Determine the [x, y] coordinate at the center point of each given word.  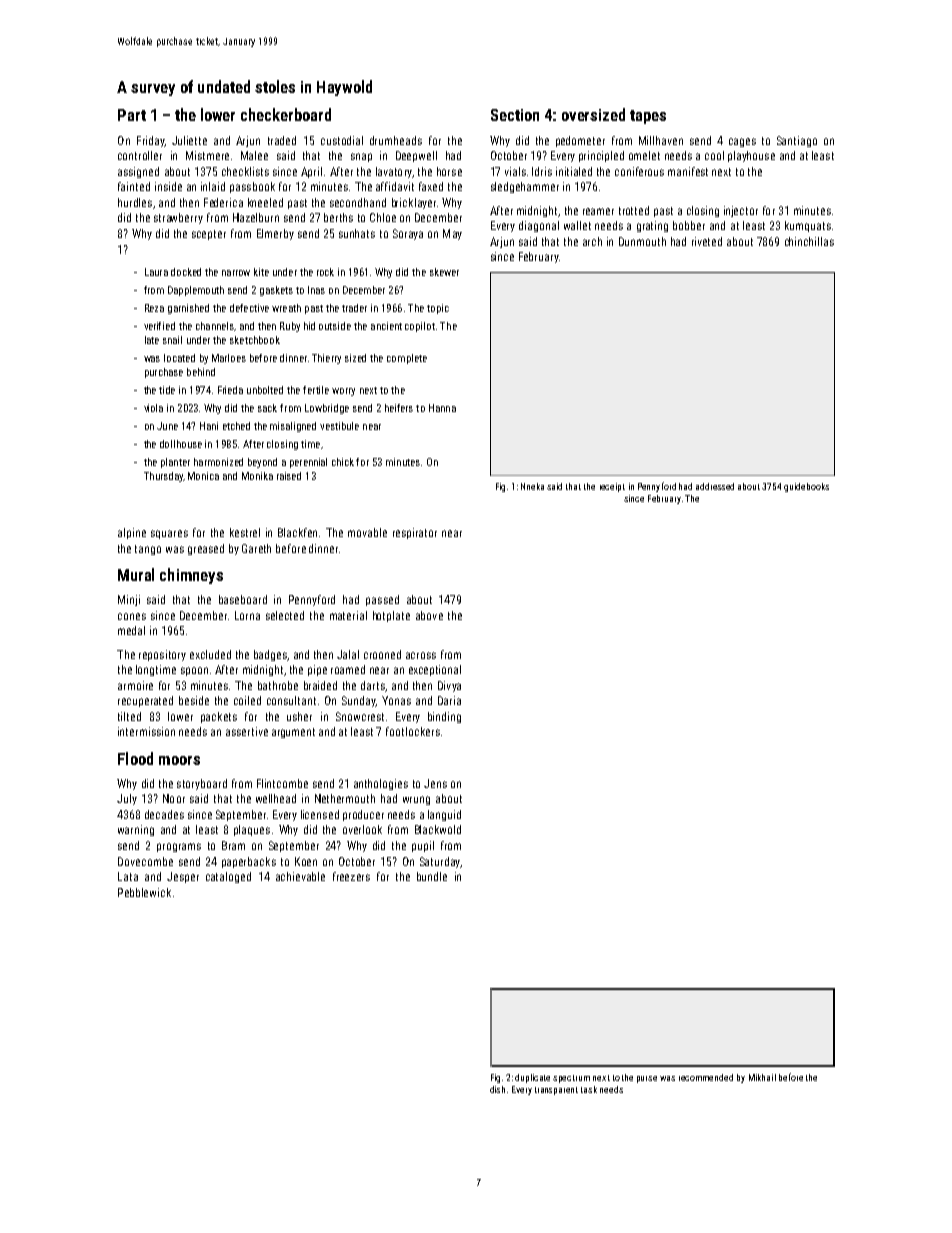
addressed [715, 486]
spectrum [571, 1079]
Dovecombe [145, 861]
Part [132, 115]
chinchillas [809, 241]
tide [167, 390]
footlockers [413, 731]
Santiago [797, 141]
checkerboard [286, 114]
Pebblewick [144, 892]
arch [592, 241]
